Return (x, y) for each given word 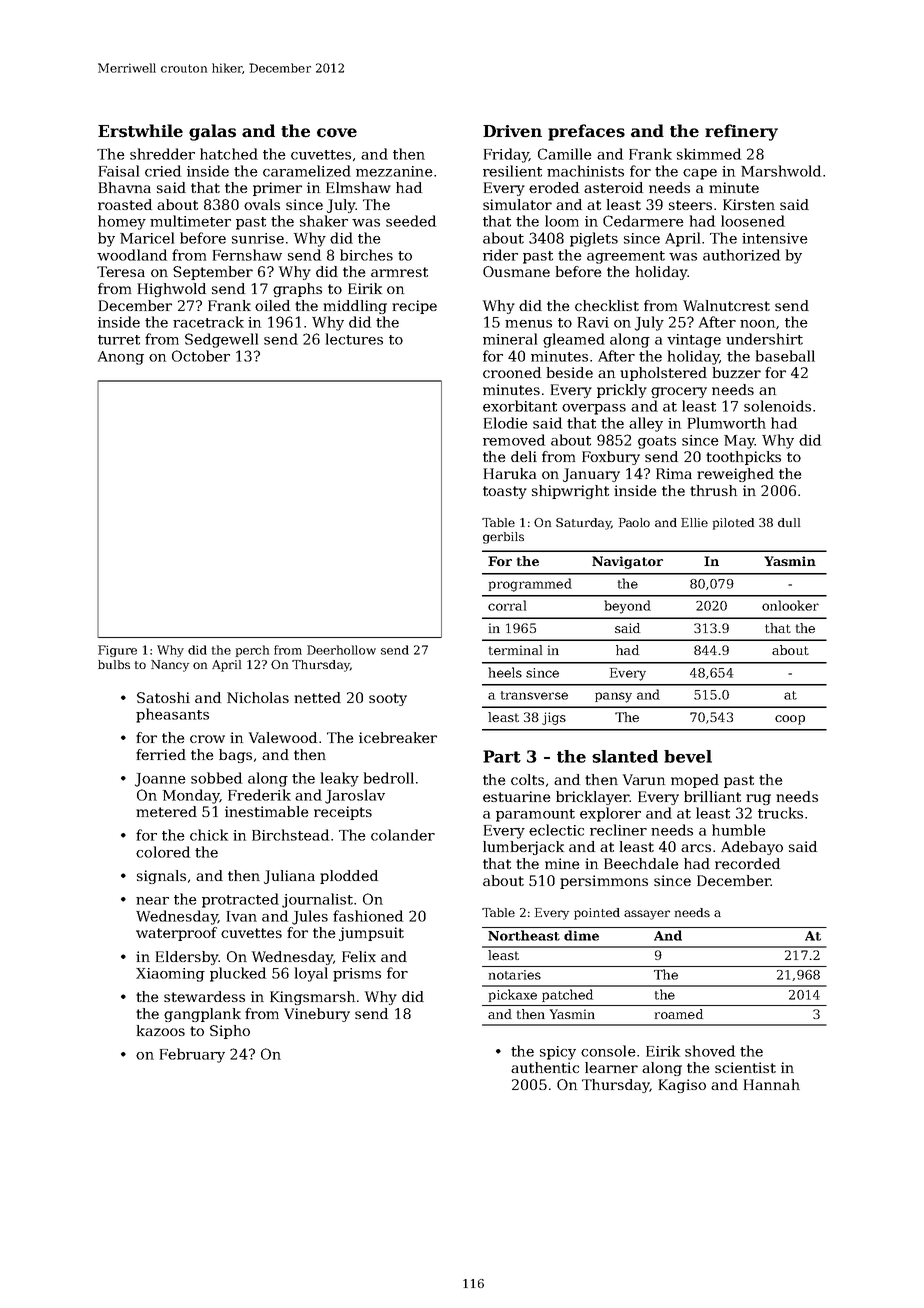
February (192, 1055)
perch (252, 651)
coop (790, 720)
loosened (753, 221)
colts (527, 779)
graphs (297, 290)
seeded (411, 221)
